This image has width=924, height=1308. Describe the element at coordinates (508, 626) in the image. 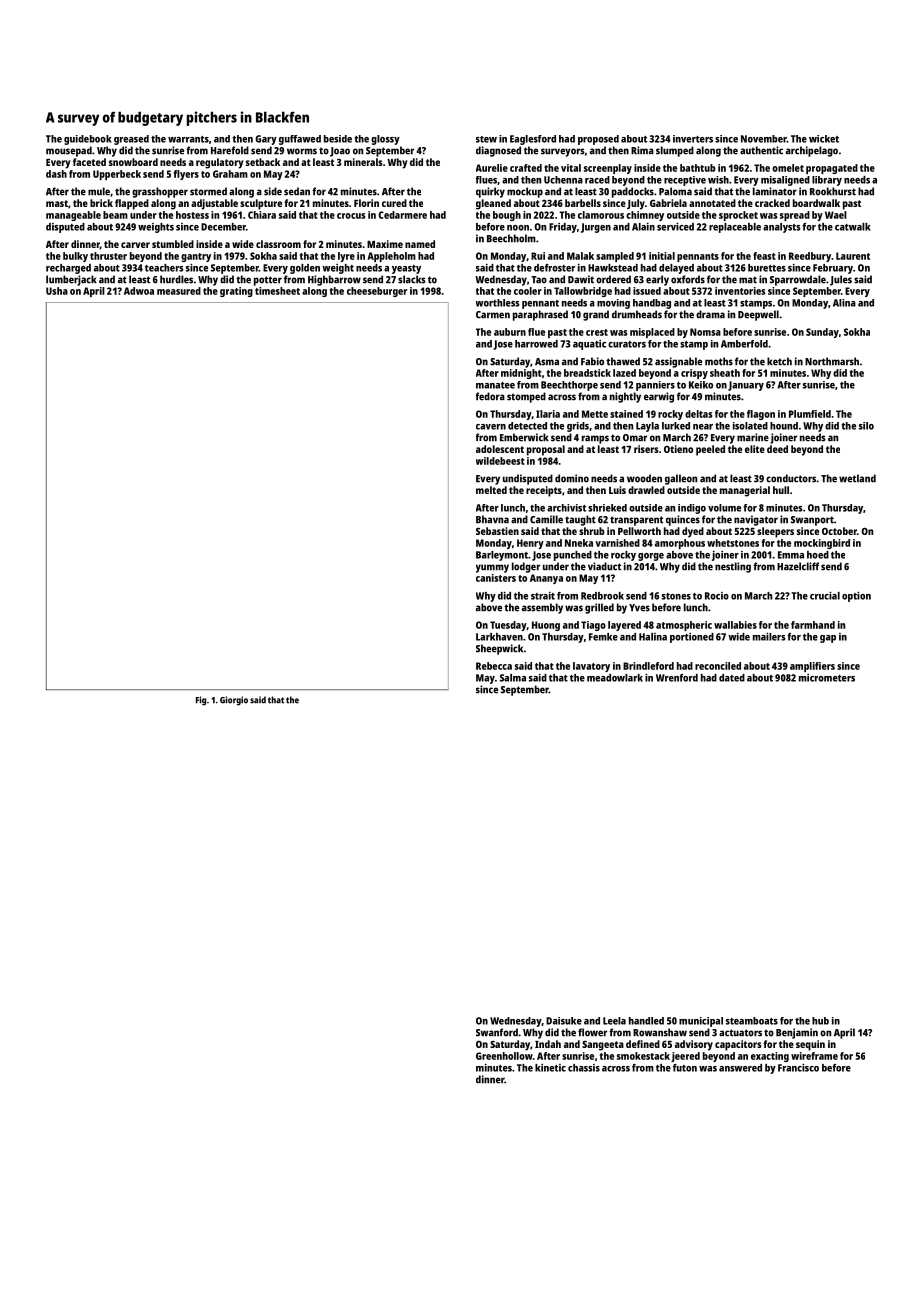

I see `Tuesday` at that location.
